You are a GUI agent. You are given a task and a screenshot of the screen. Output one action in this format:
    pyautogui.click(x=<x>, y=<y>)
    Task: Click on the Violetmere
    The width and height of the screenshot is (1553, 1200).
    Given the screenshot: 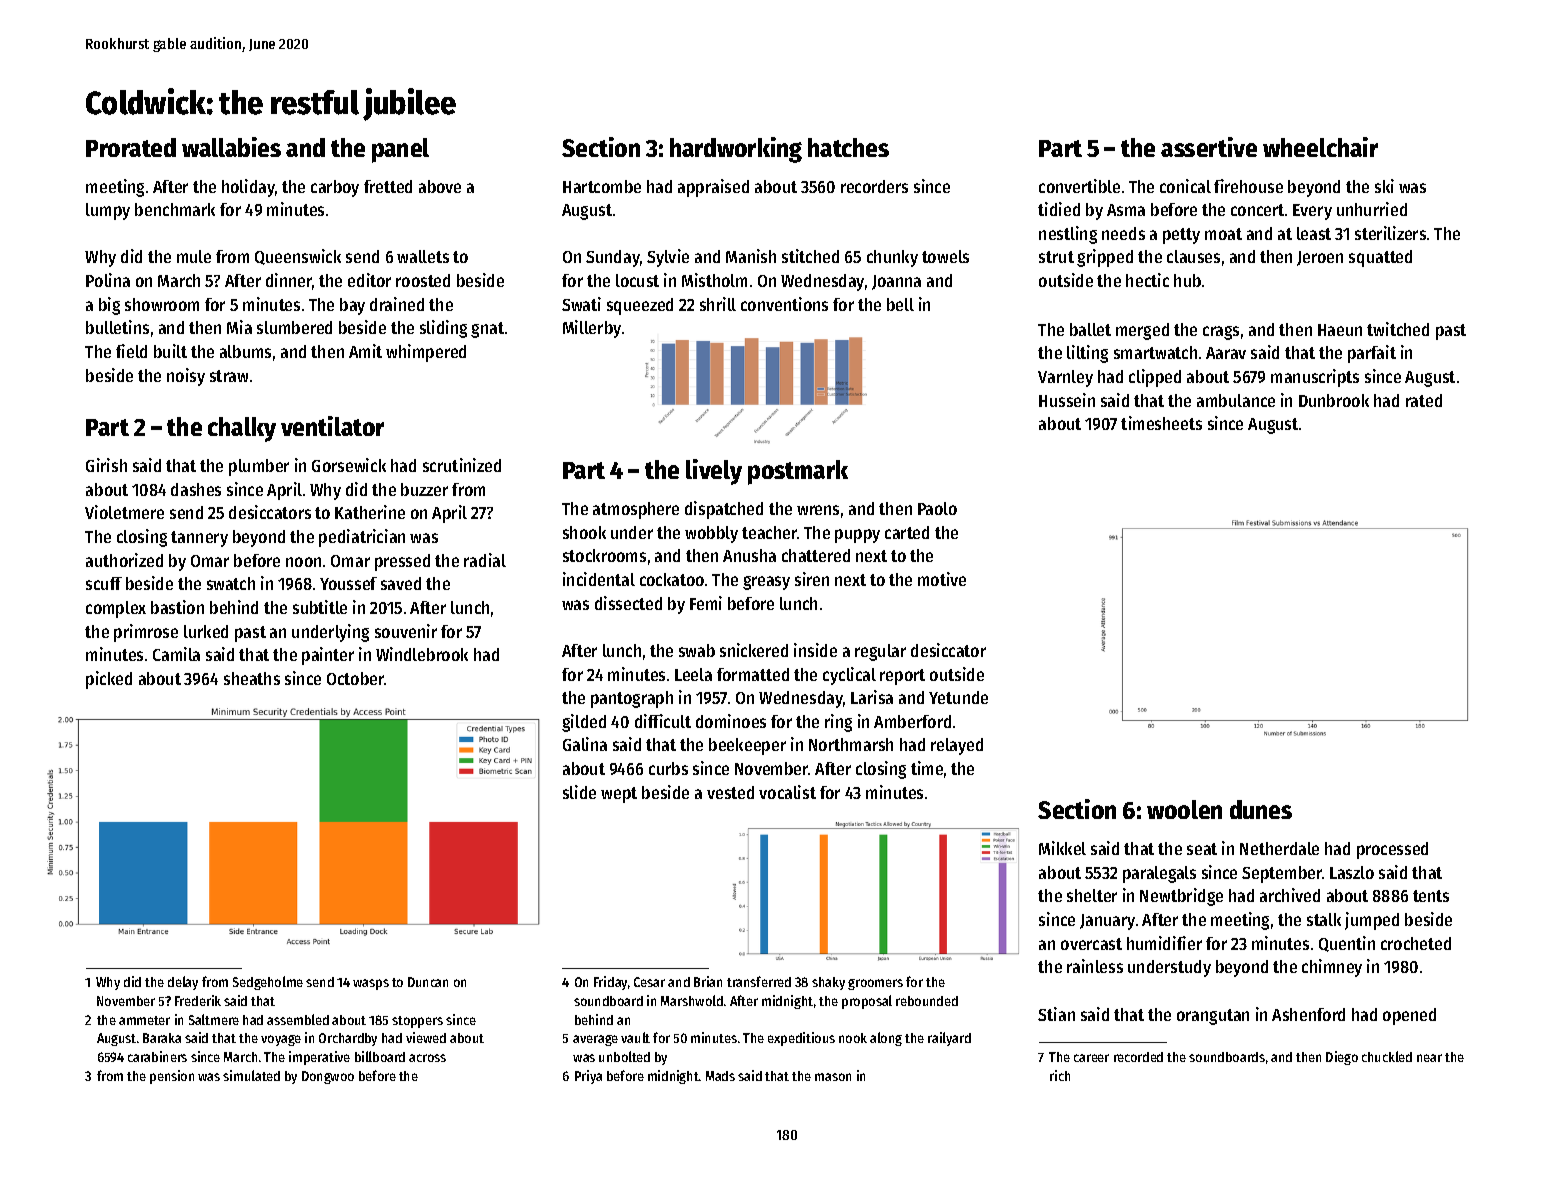 What is the action you would take?
    pyautogui.click(x=124, y=512)
